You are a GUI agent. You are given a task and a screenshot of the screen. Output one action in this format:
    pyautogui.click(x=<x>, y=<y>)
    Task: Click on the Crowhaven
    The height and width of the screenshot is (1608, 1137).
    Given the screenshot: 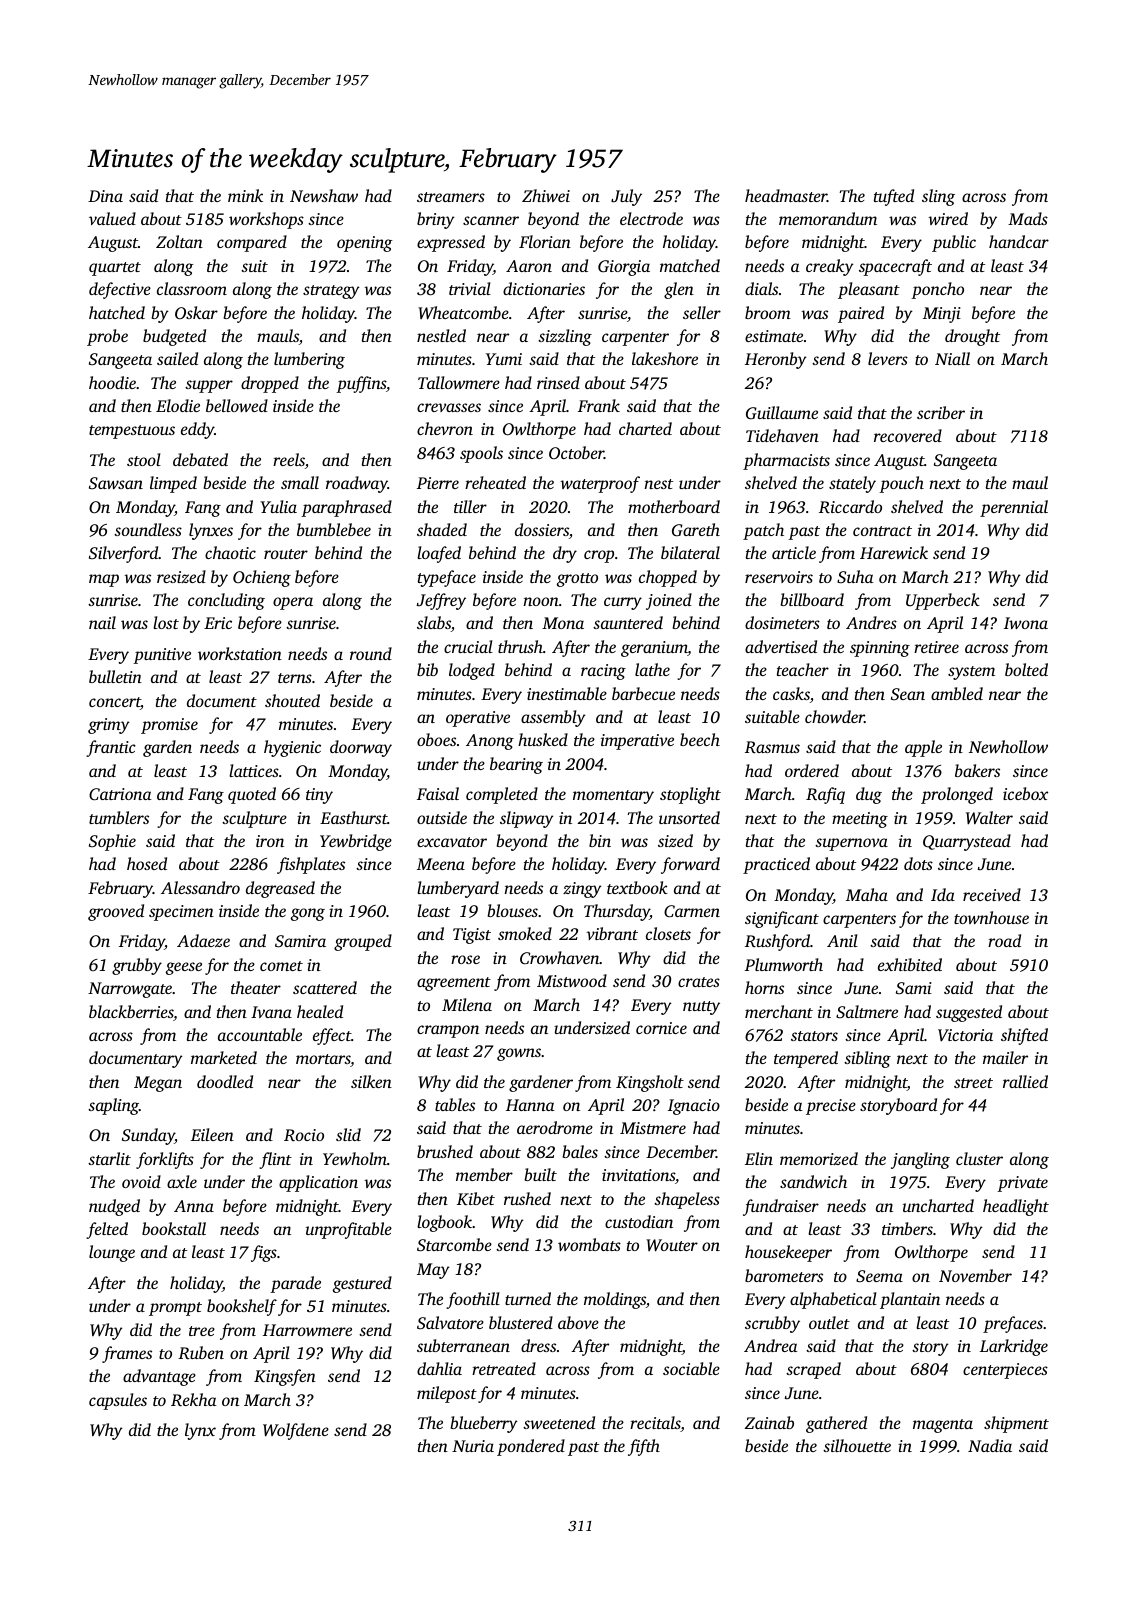 What is the action you would take?
    pyautogui.click(x=560, y=957)
